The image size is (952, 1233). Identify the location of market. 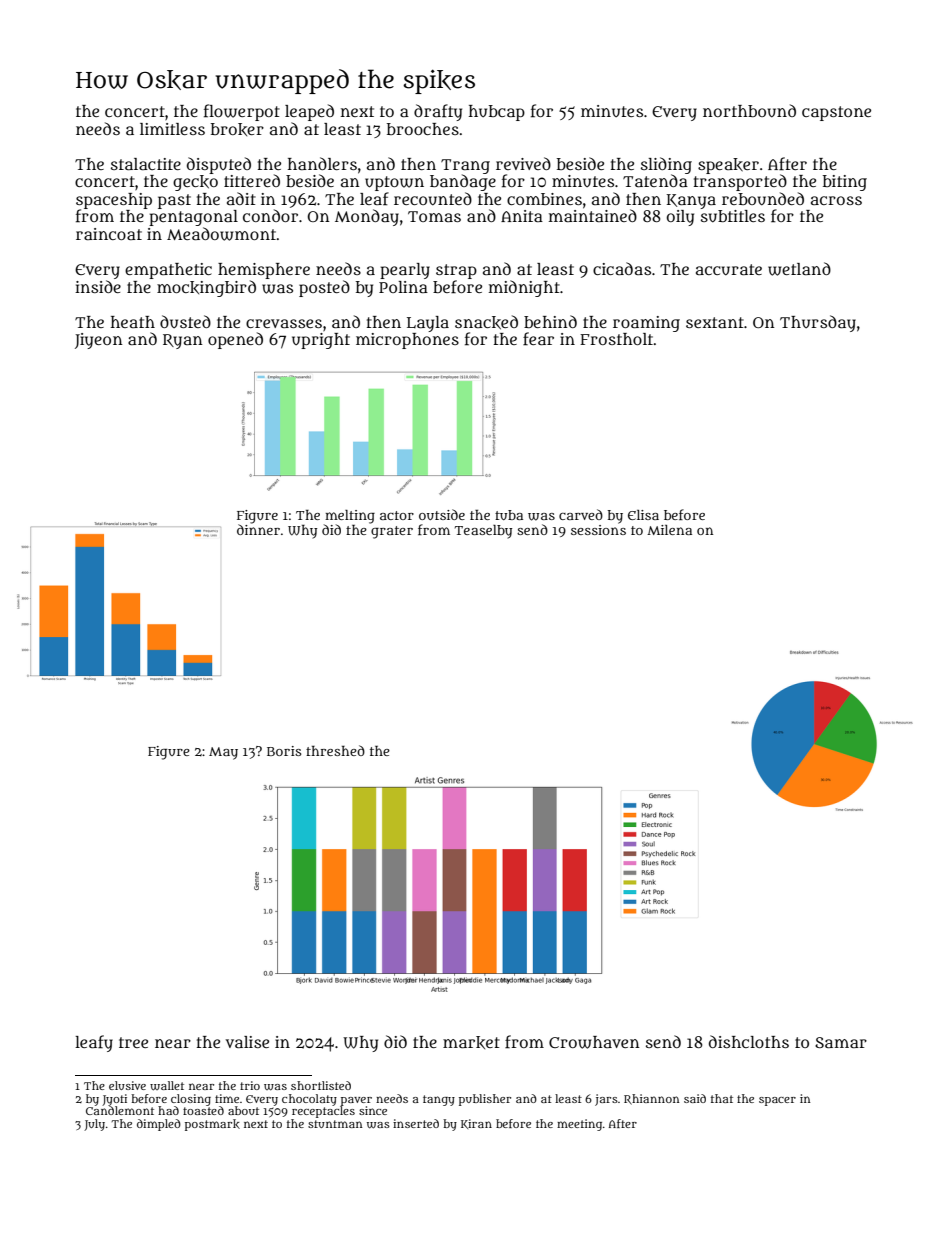
(471, 1042).
